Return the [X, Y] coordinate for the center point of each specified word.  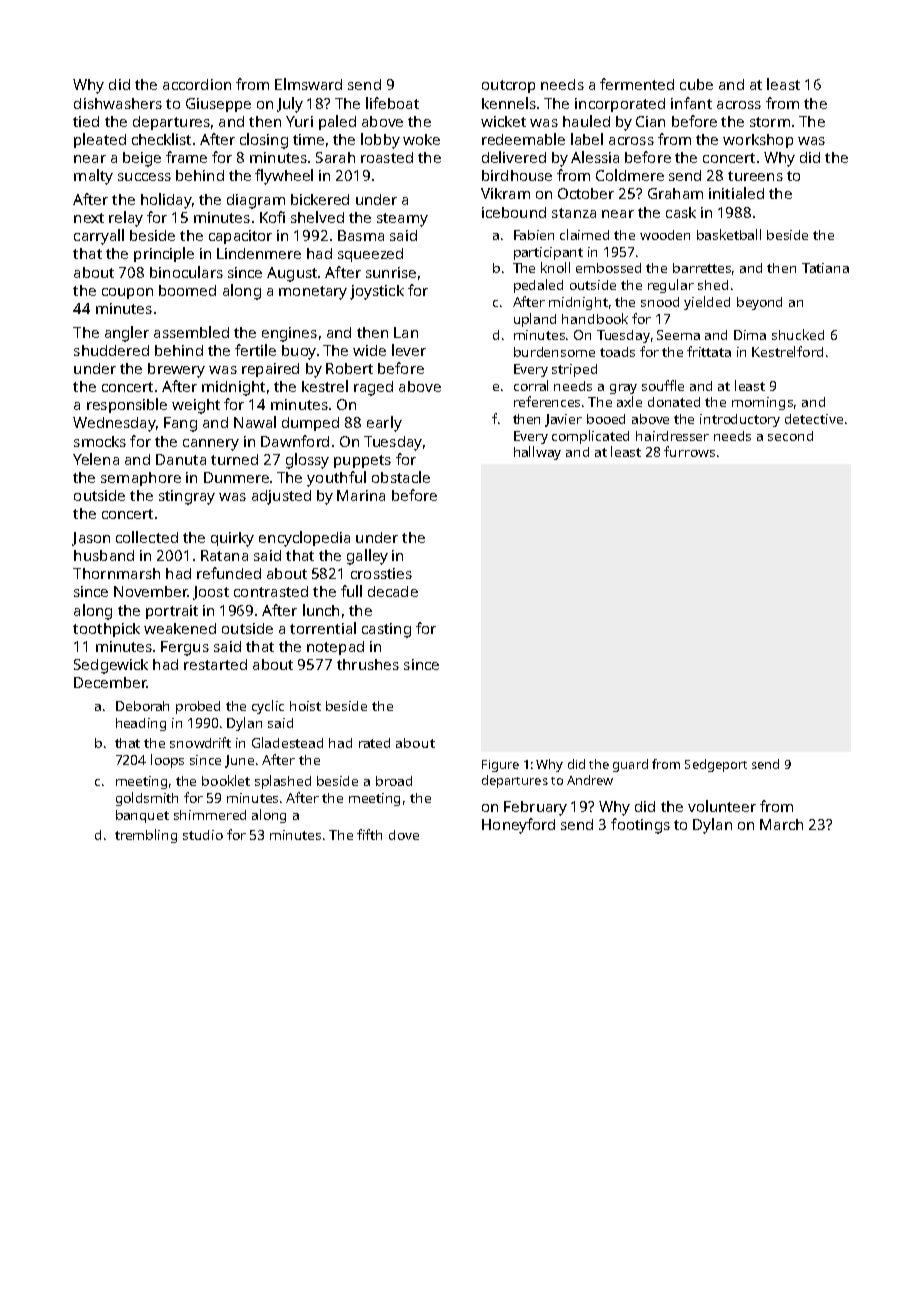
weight [196, 406]
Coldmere [630, 175]
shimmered [210, 815]
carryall [99, 237]
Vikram [505, 193]
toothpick [106, 630]
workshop [758, 141]
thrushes [368, 664]
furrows [689, 451]
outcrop [508, 86]
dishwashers [118, 103]
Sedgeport [716, 765]
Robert [349, 368]
